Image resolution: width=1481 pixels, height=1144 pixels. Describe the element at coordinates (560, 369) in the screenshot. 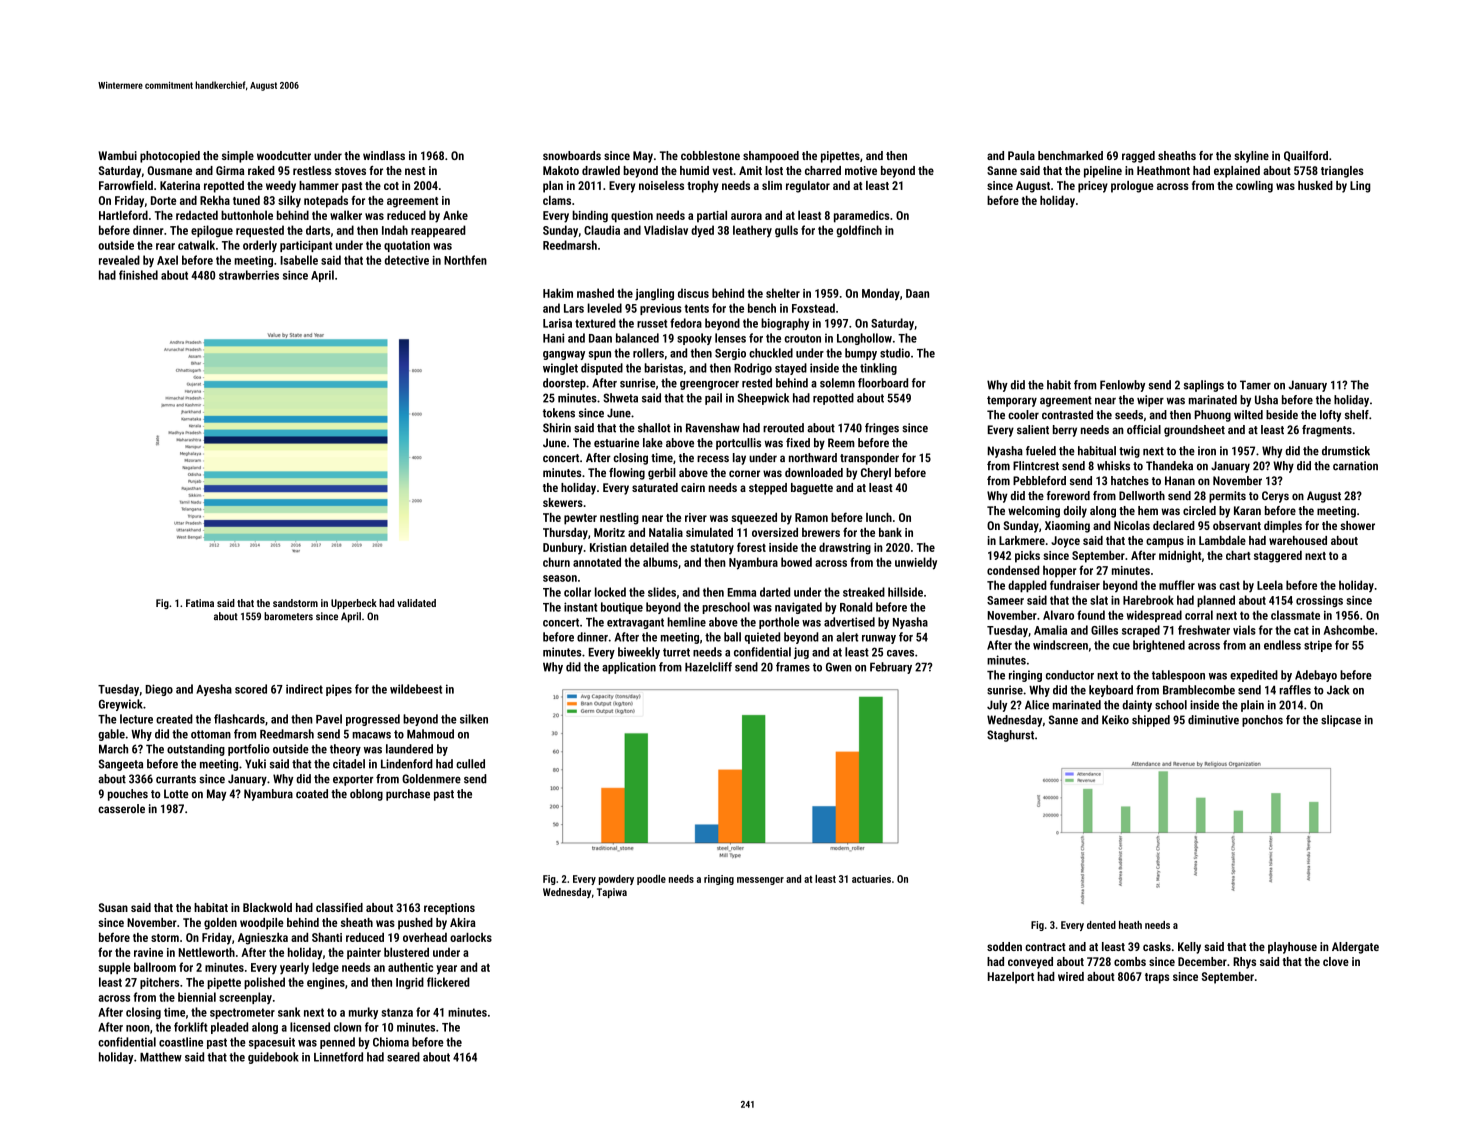

I see `winglet` at that location.
